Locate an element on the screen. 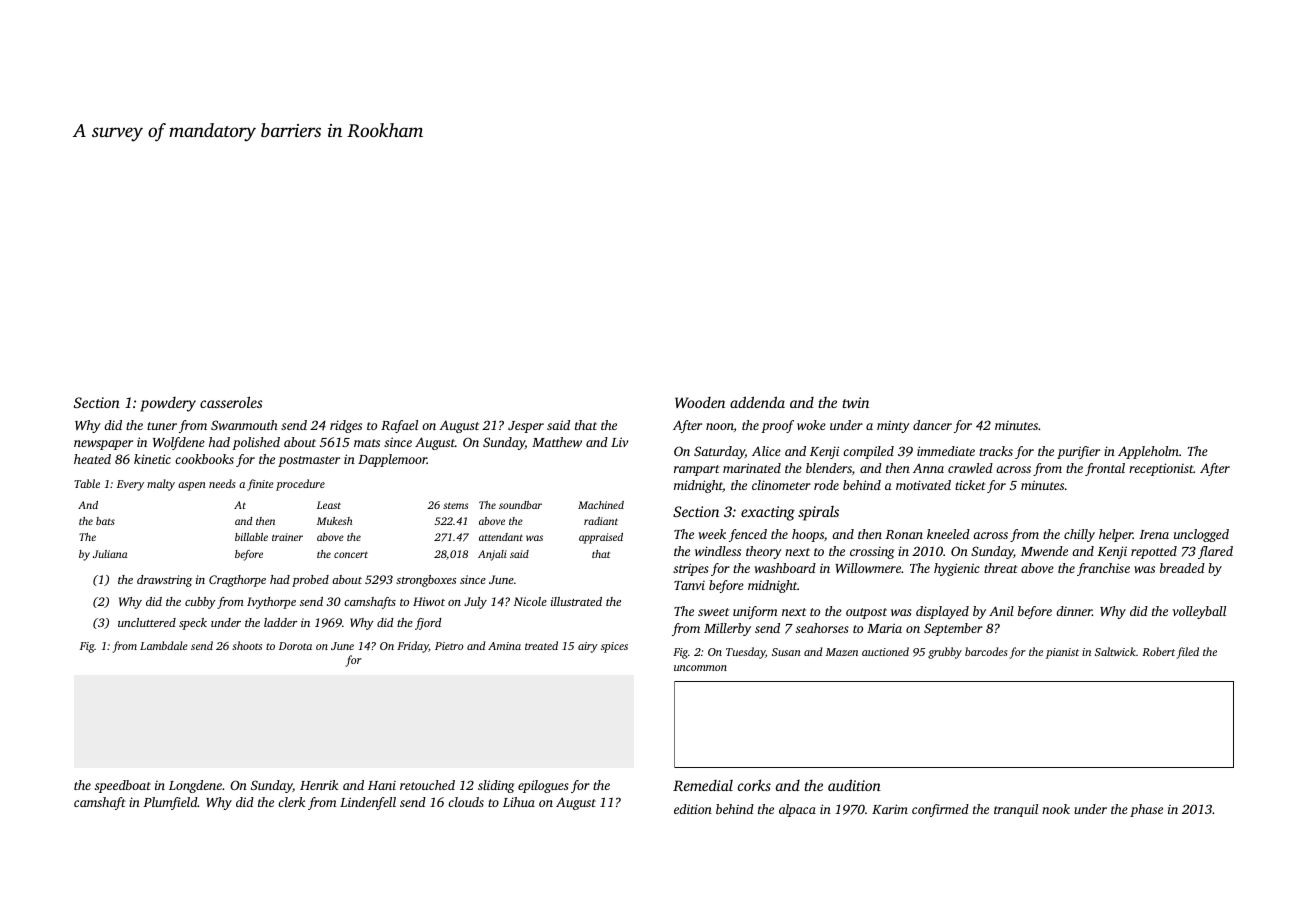  Remedial is located at coordinates (703, 785).
